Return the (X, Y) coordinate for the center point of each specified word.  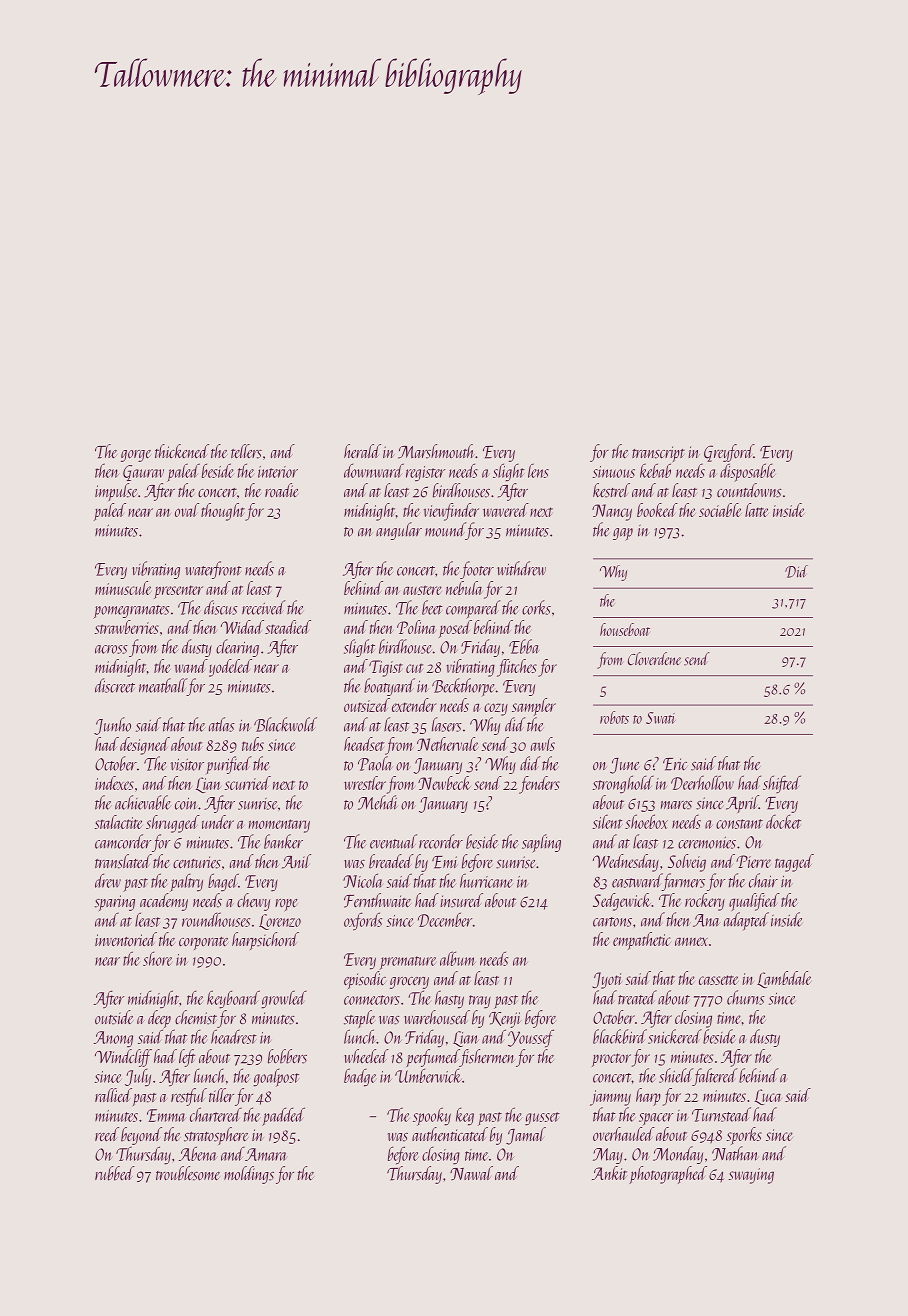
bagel (223, 882)
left (187, 1058)
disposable (747, 472)
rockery (705, 902)
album (458, 958)
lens (538, 470)
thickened (182, 451)
